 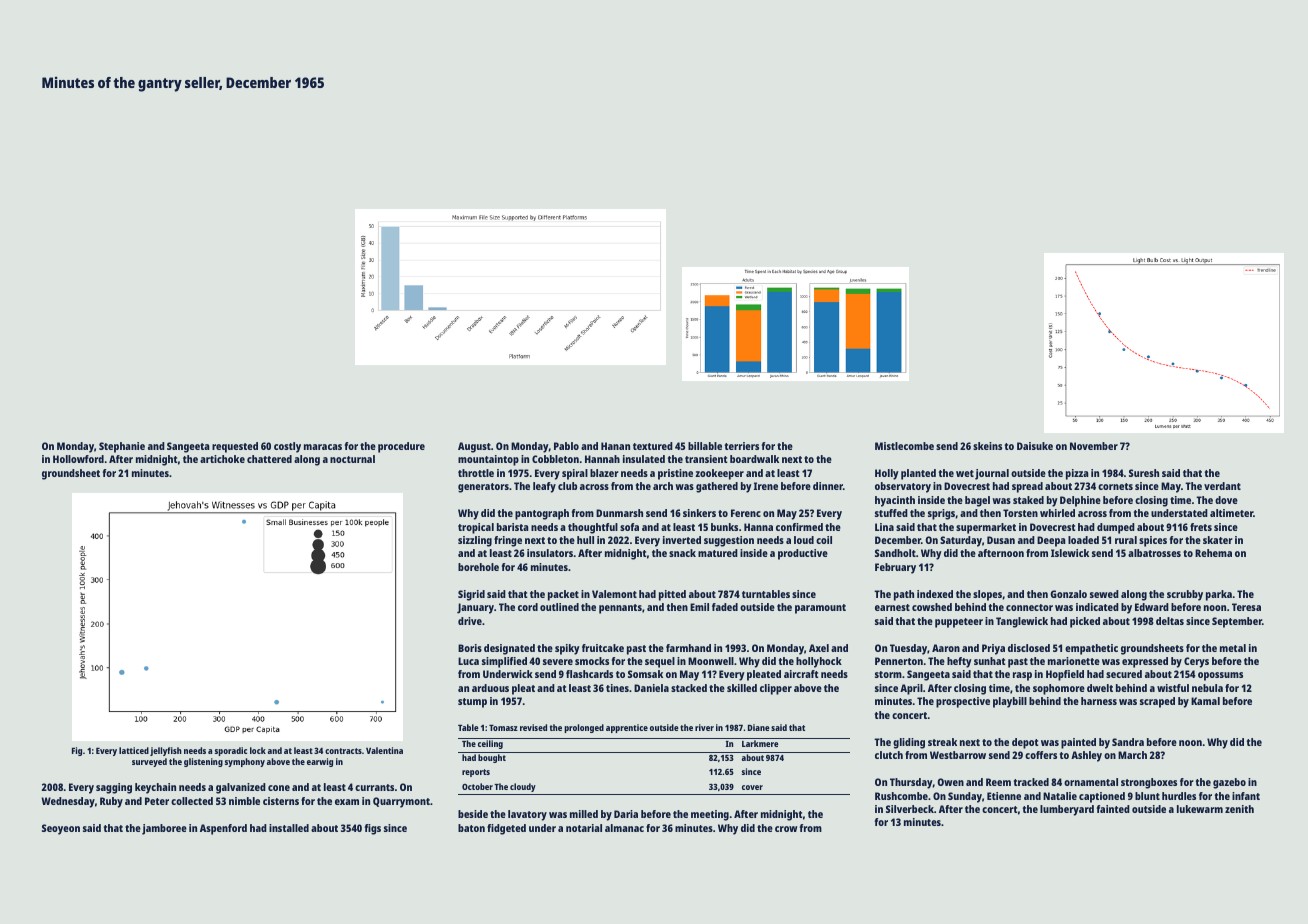 I want to click on productive, so click(x=803, y=554).
